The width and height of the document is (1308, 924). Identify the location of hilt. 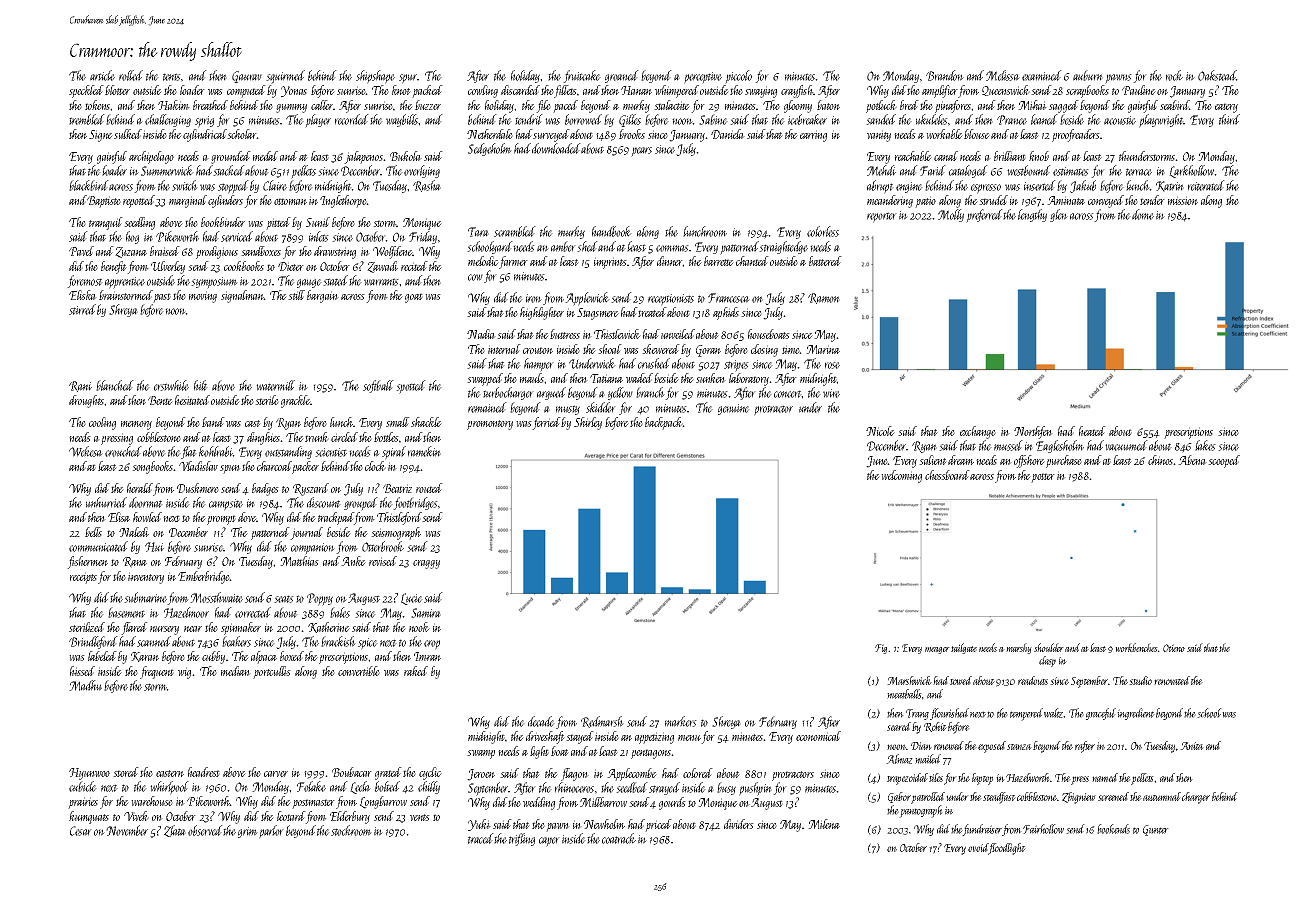
(201, 385).
